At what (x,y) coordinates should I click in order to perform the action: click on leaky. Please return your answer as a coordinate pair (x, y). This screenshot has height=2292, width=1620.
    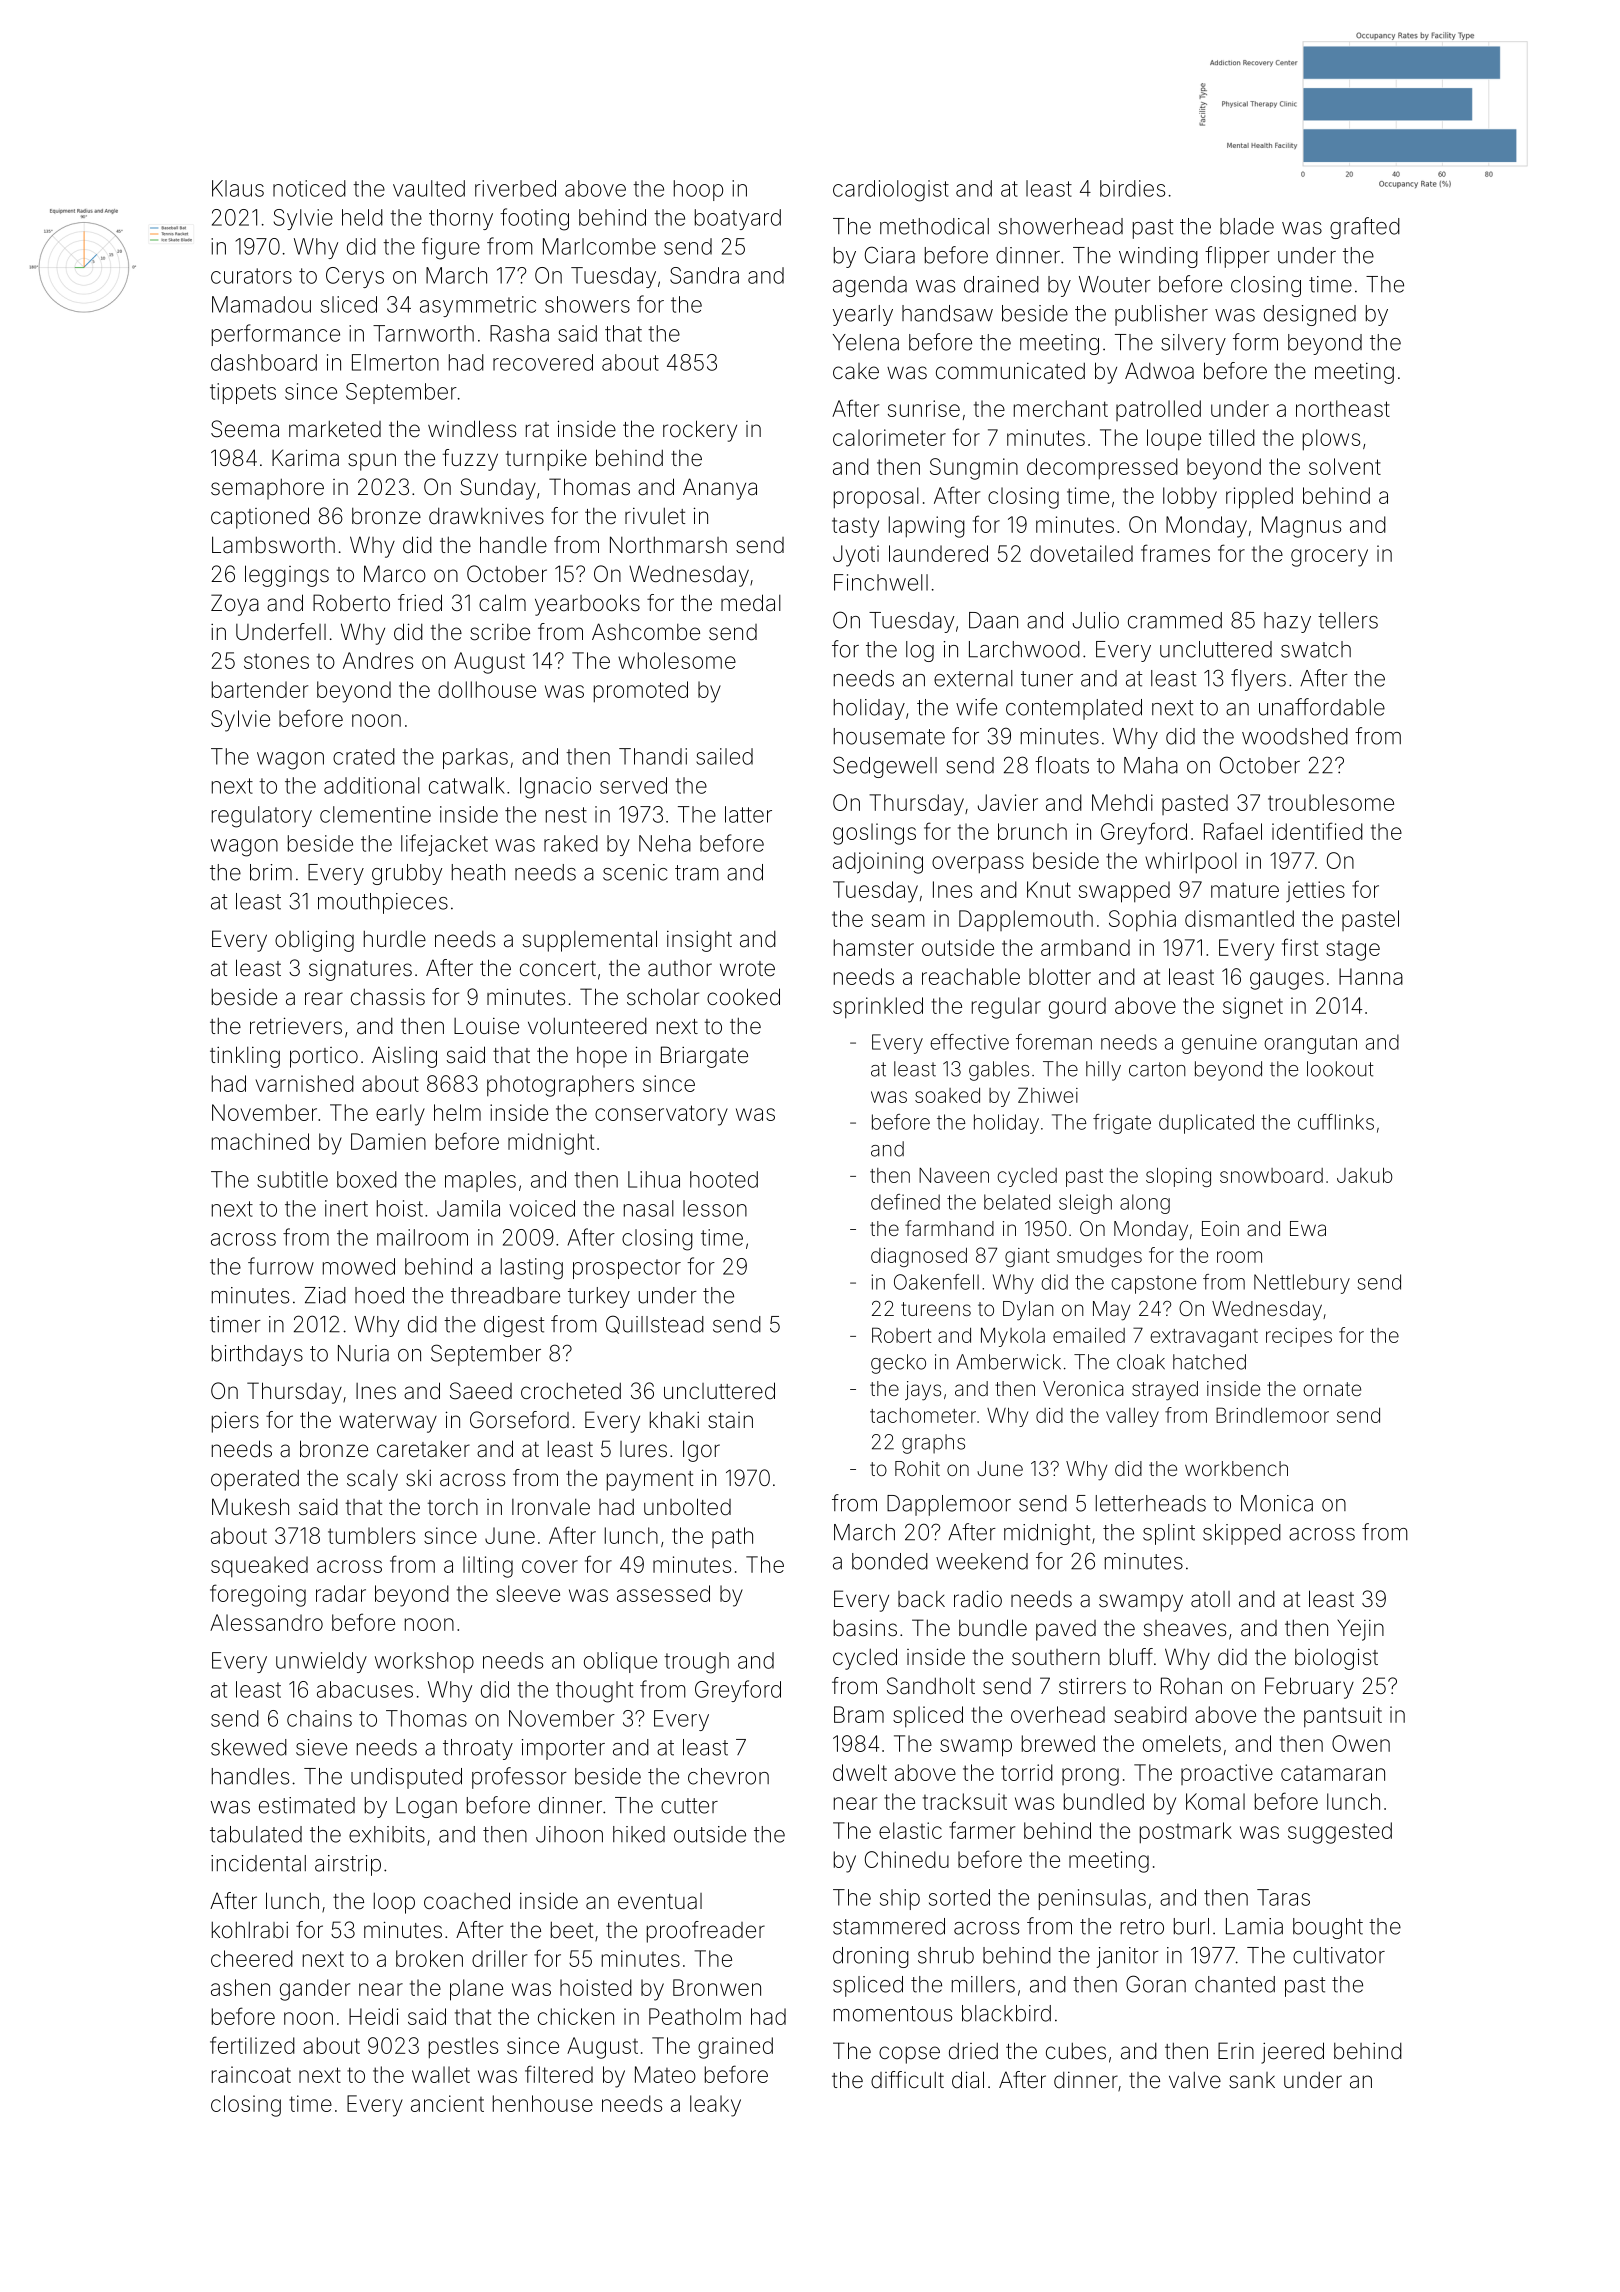
    Looking at the image, I should click on (715, 2106).
